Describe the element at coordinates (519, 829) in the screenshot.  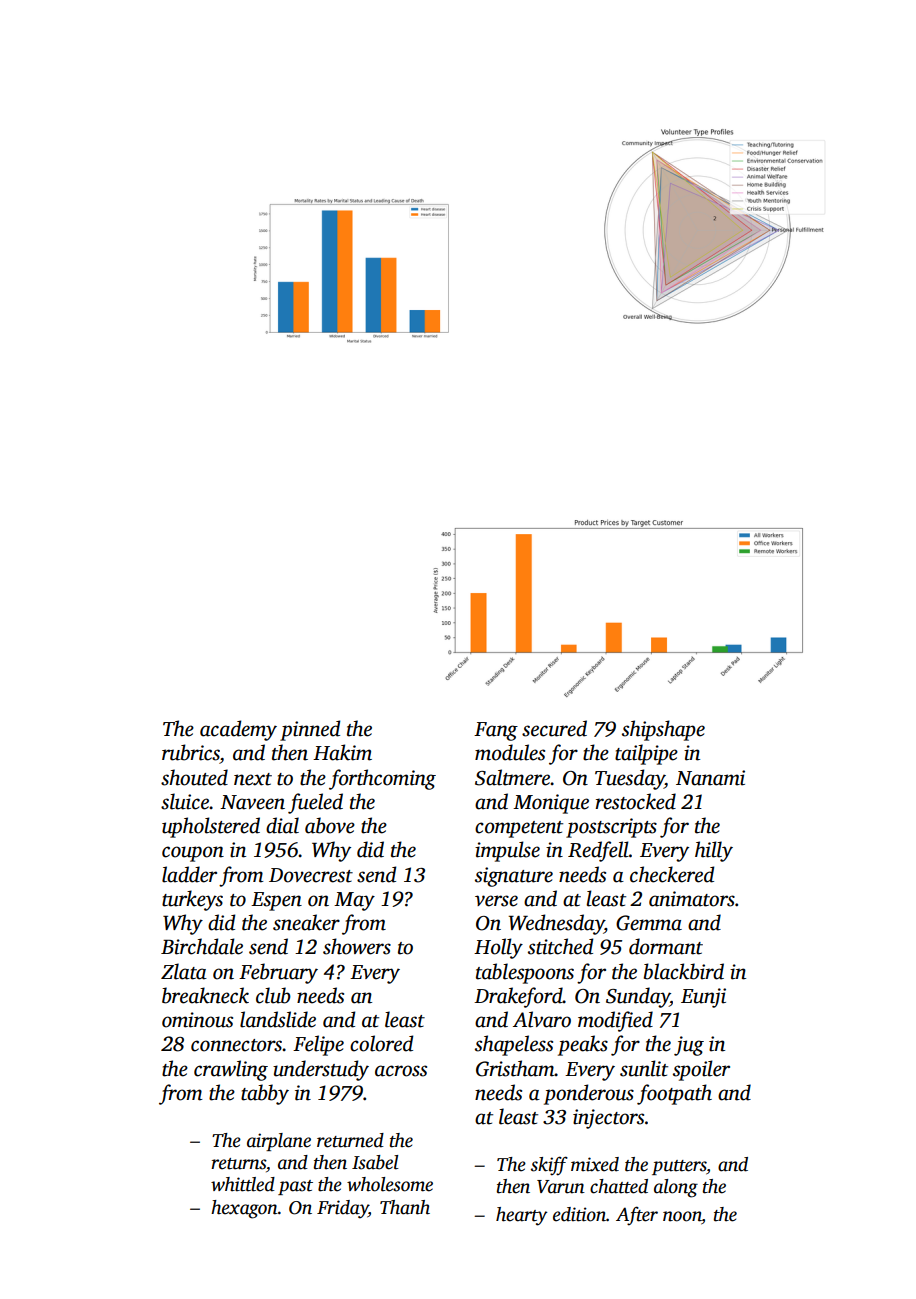
I see `competent` at that location.
